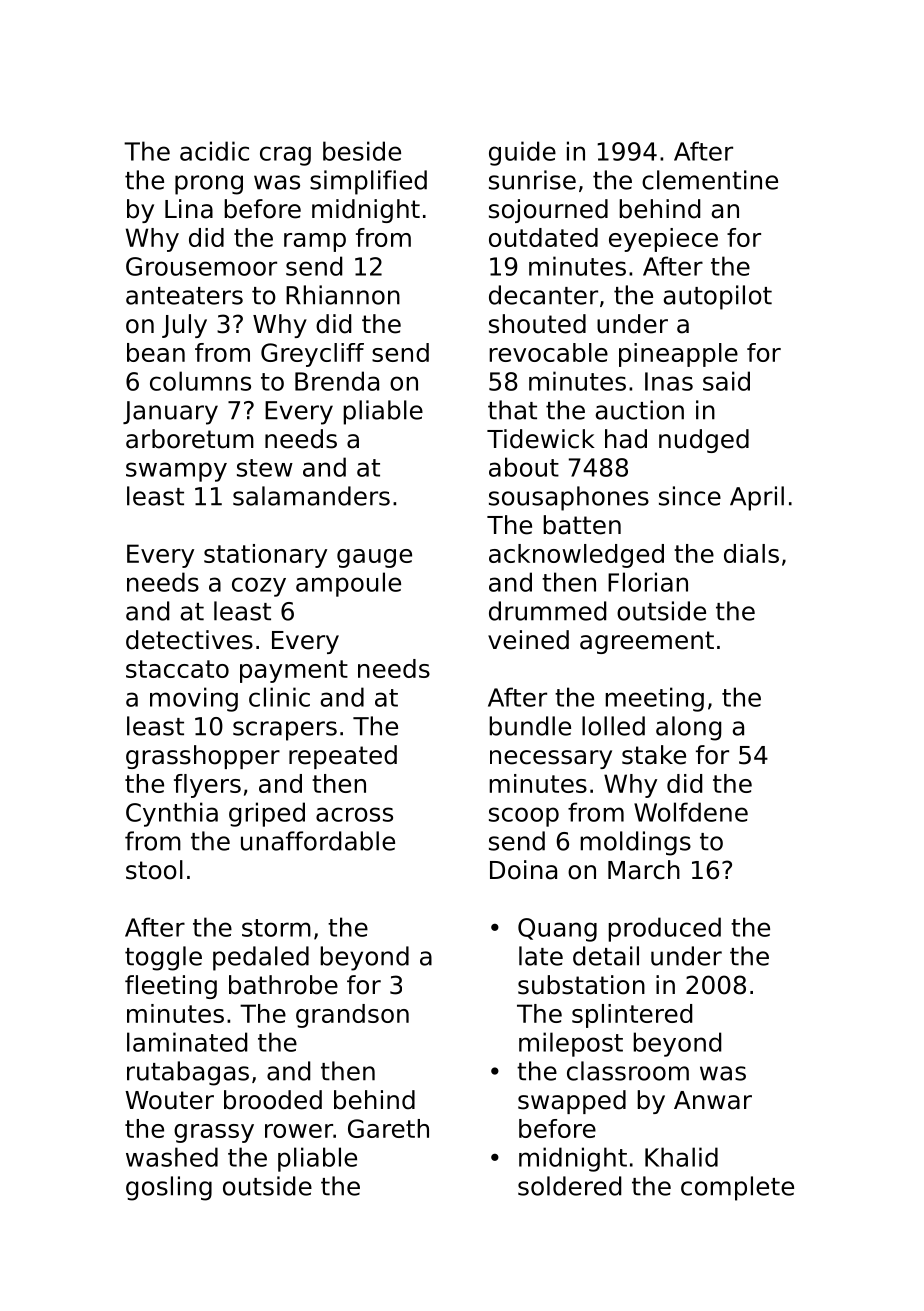  Describe the element at coordinates (654, 755) in the screenshot. I see `stake` at that location.
